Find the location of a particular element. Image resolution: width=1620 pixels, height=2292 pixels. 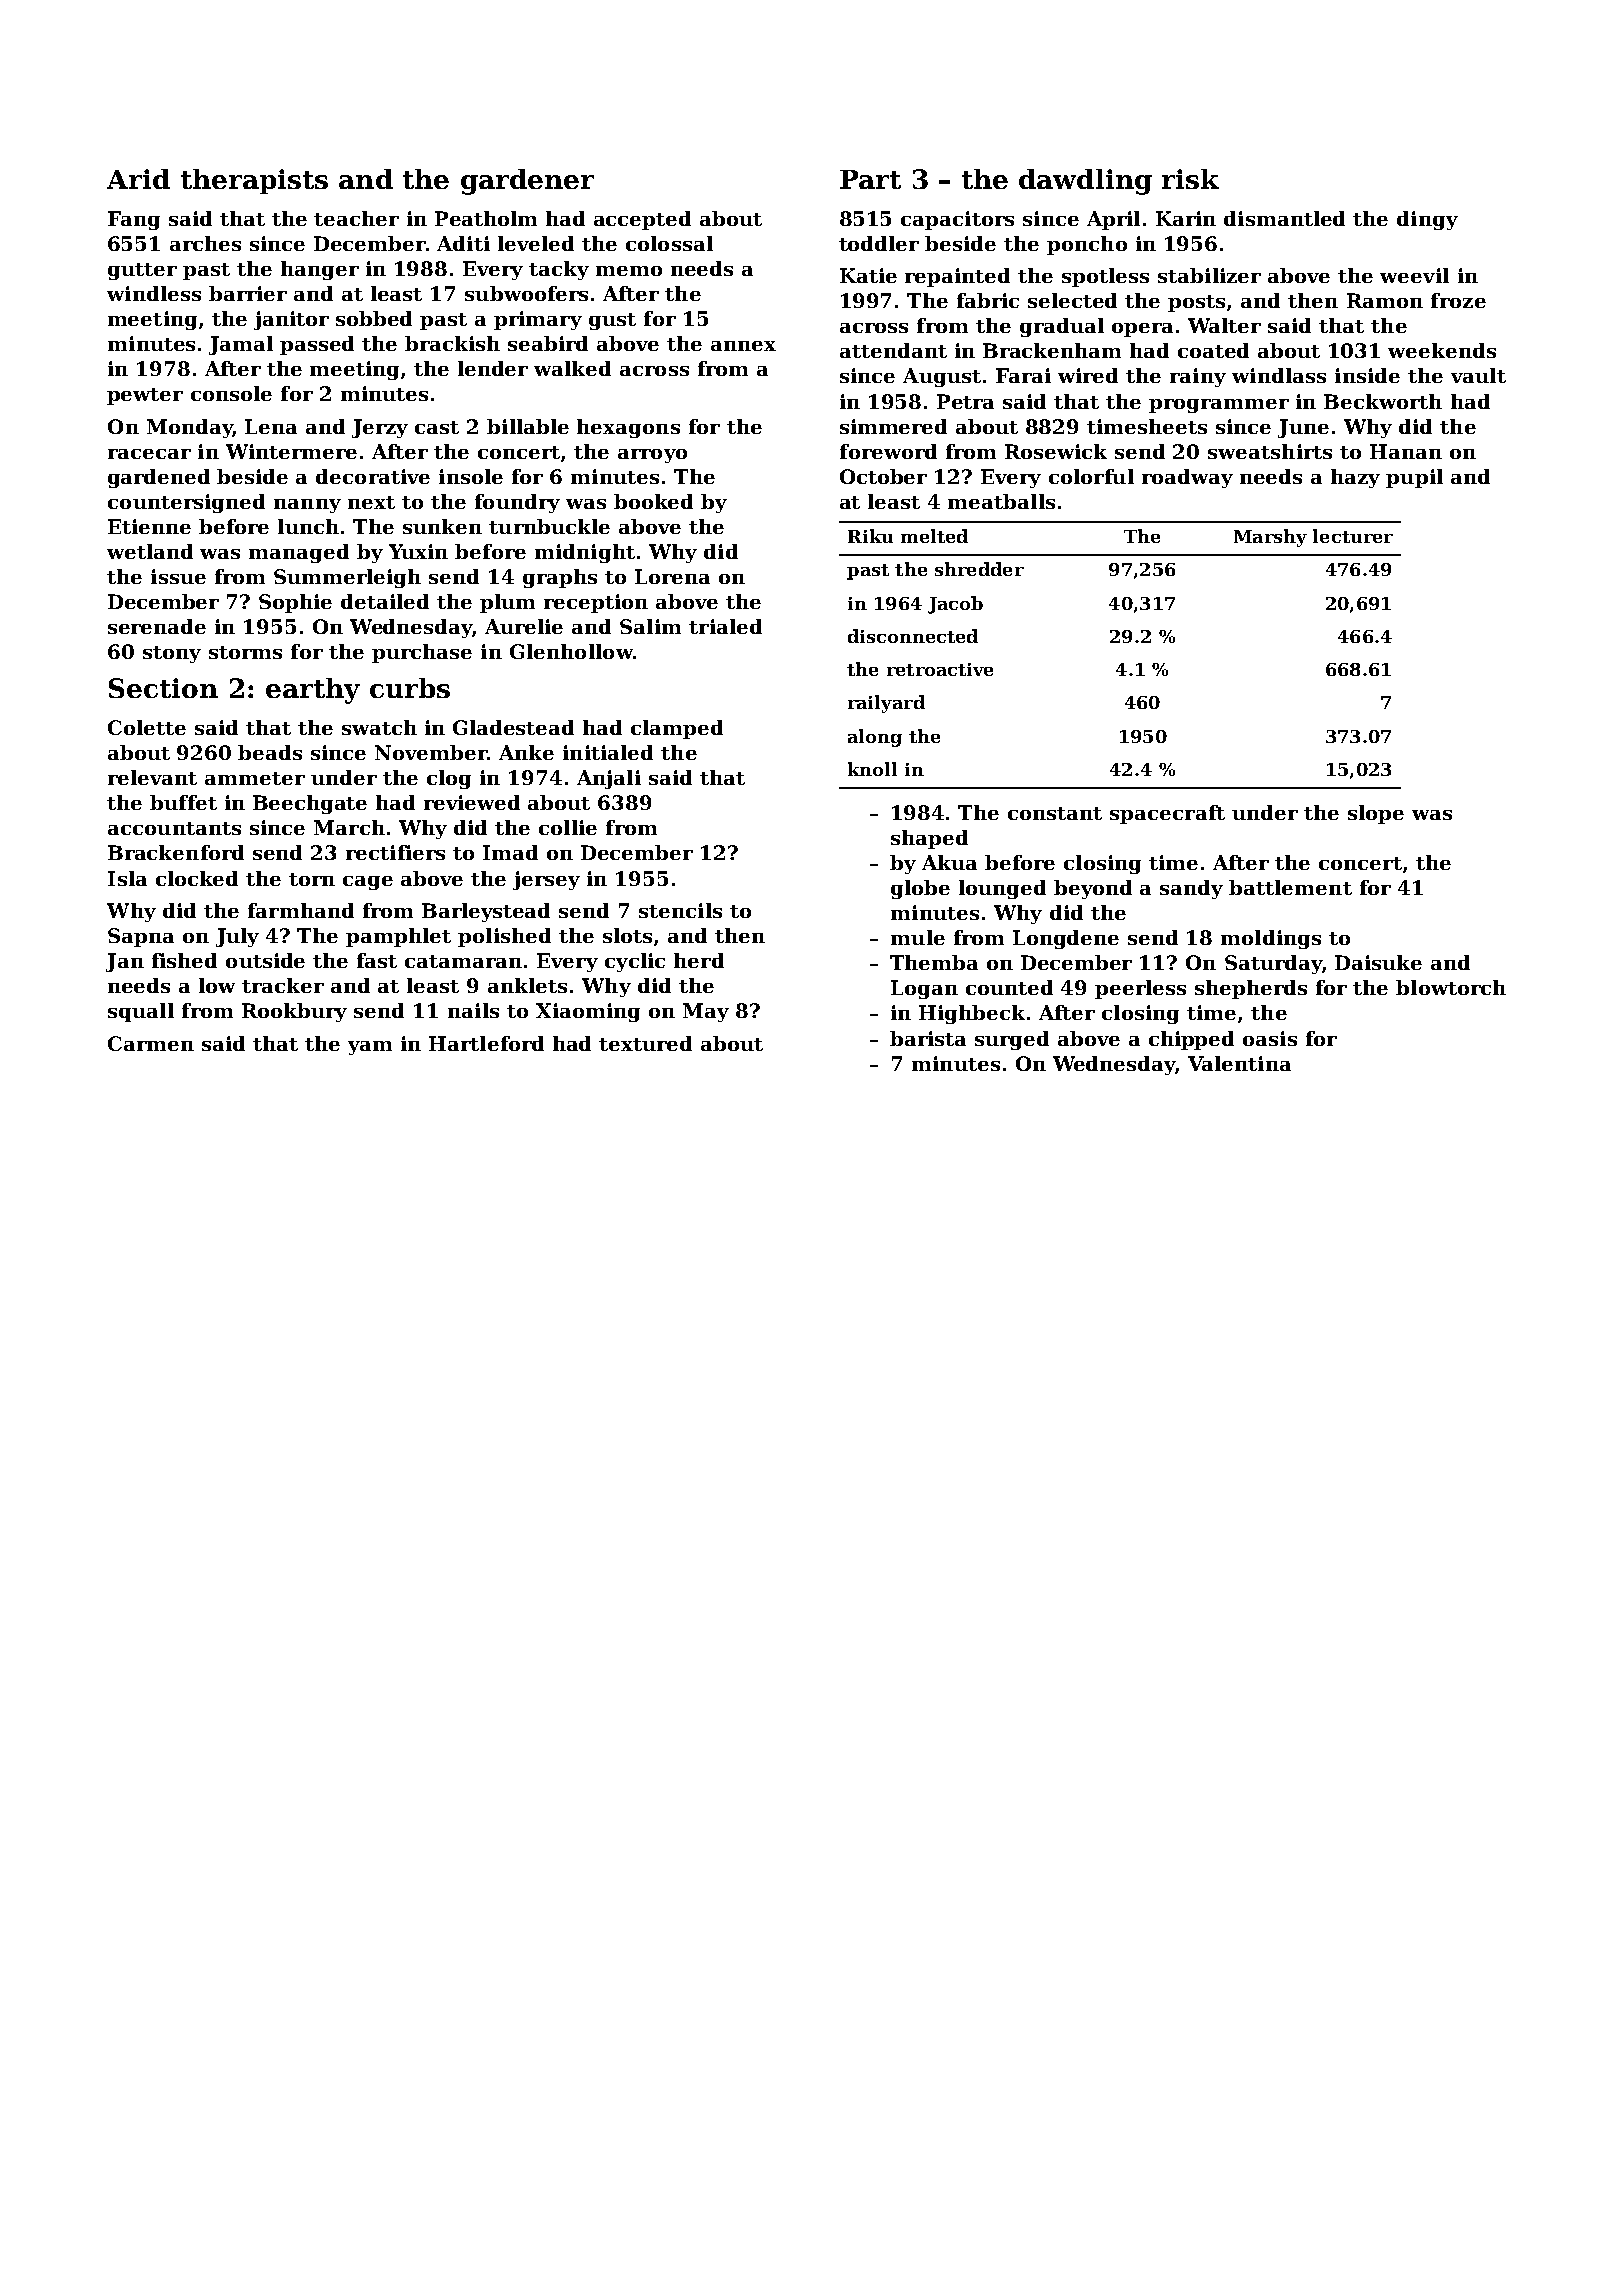

moldings is located at coordinates (1271, 939).
